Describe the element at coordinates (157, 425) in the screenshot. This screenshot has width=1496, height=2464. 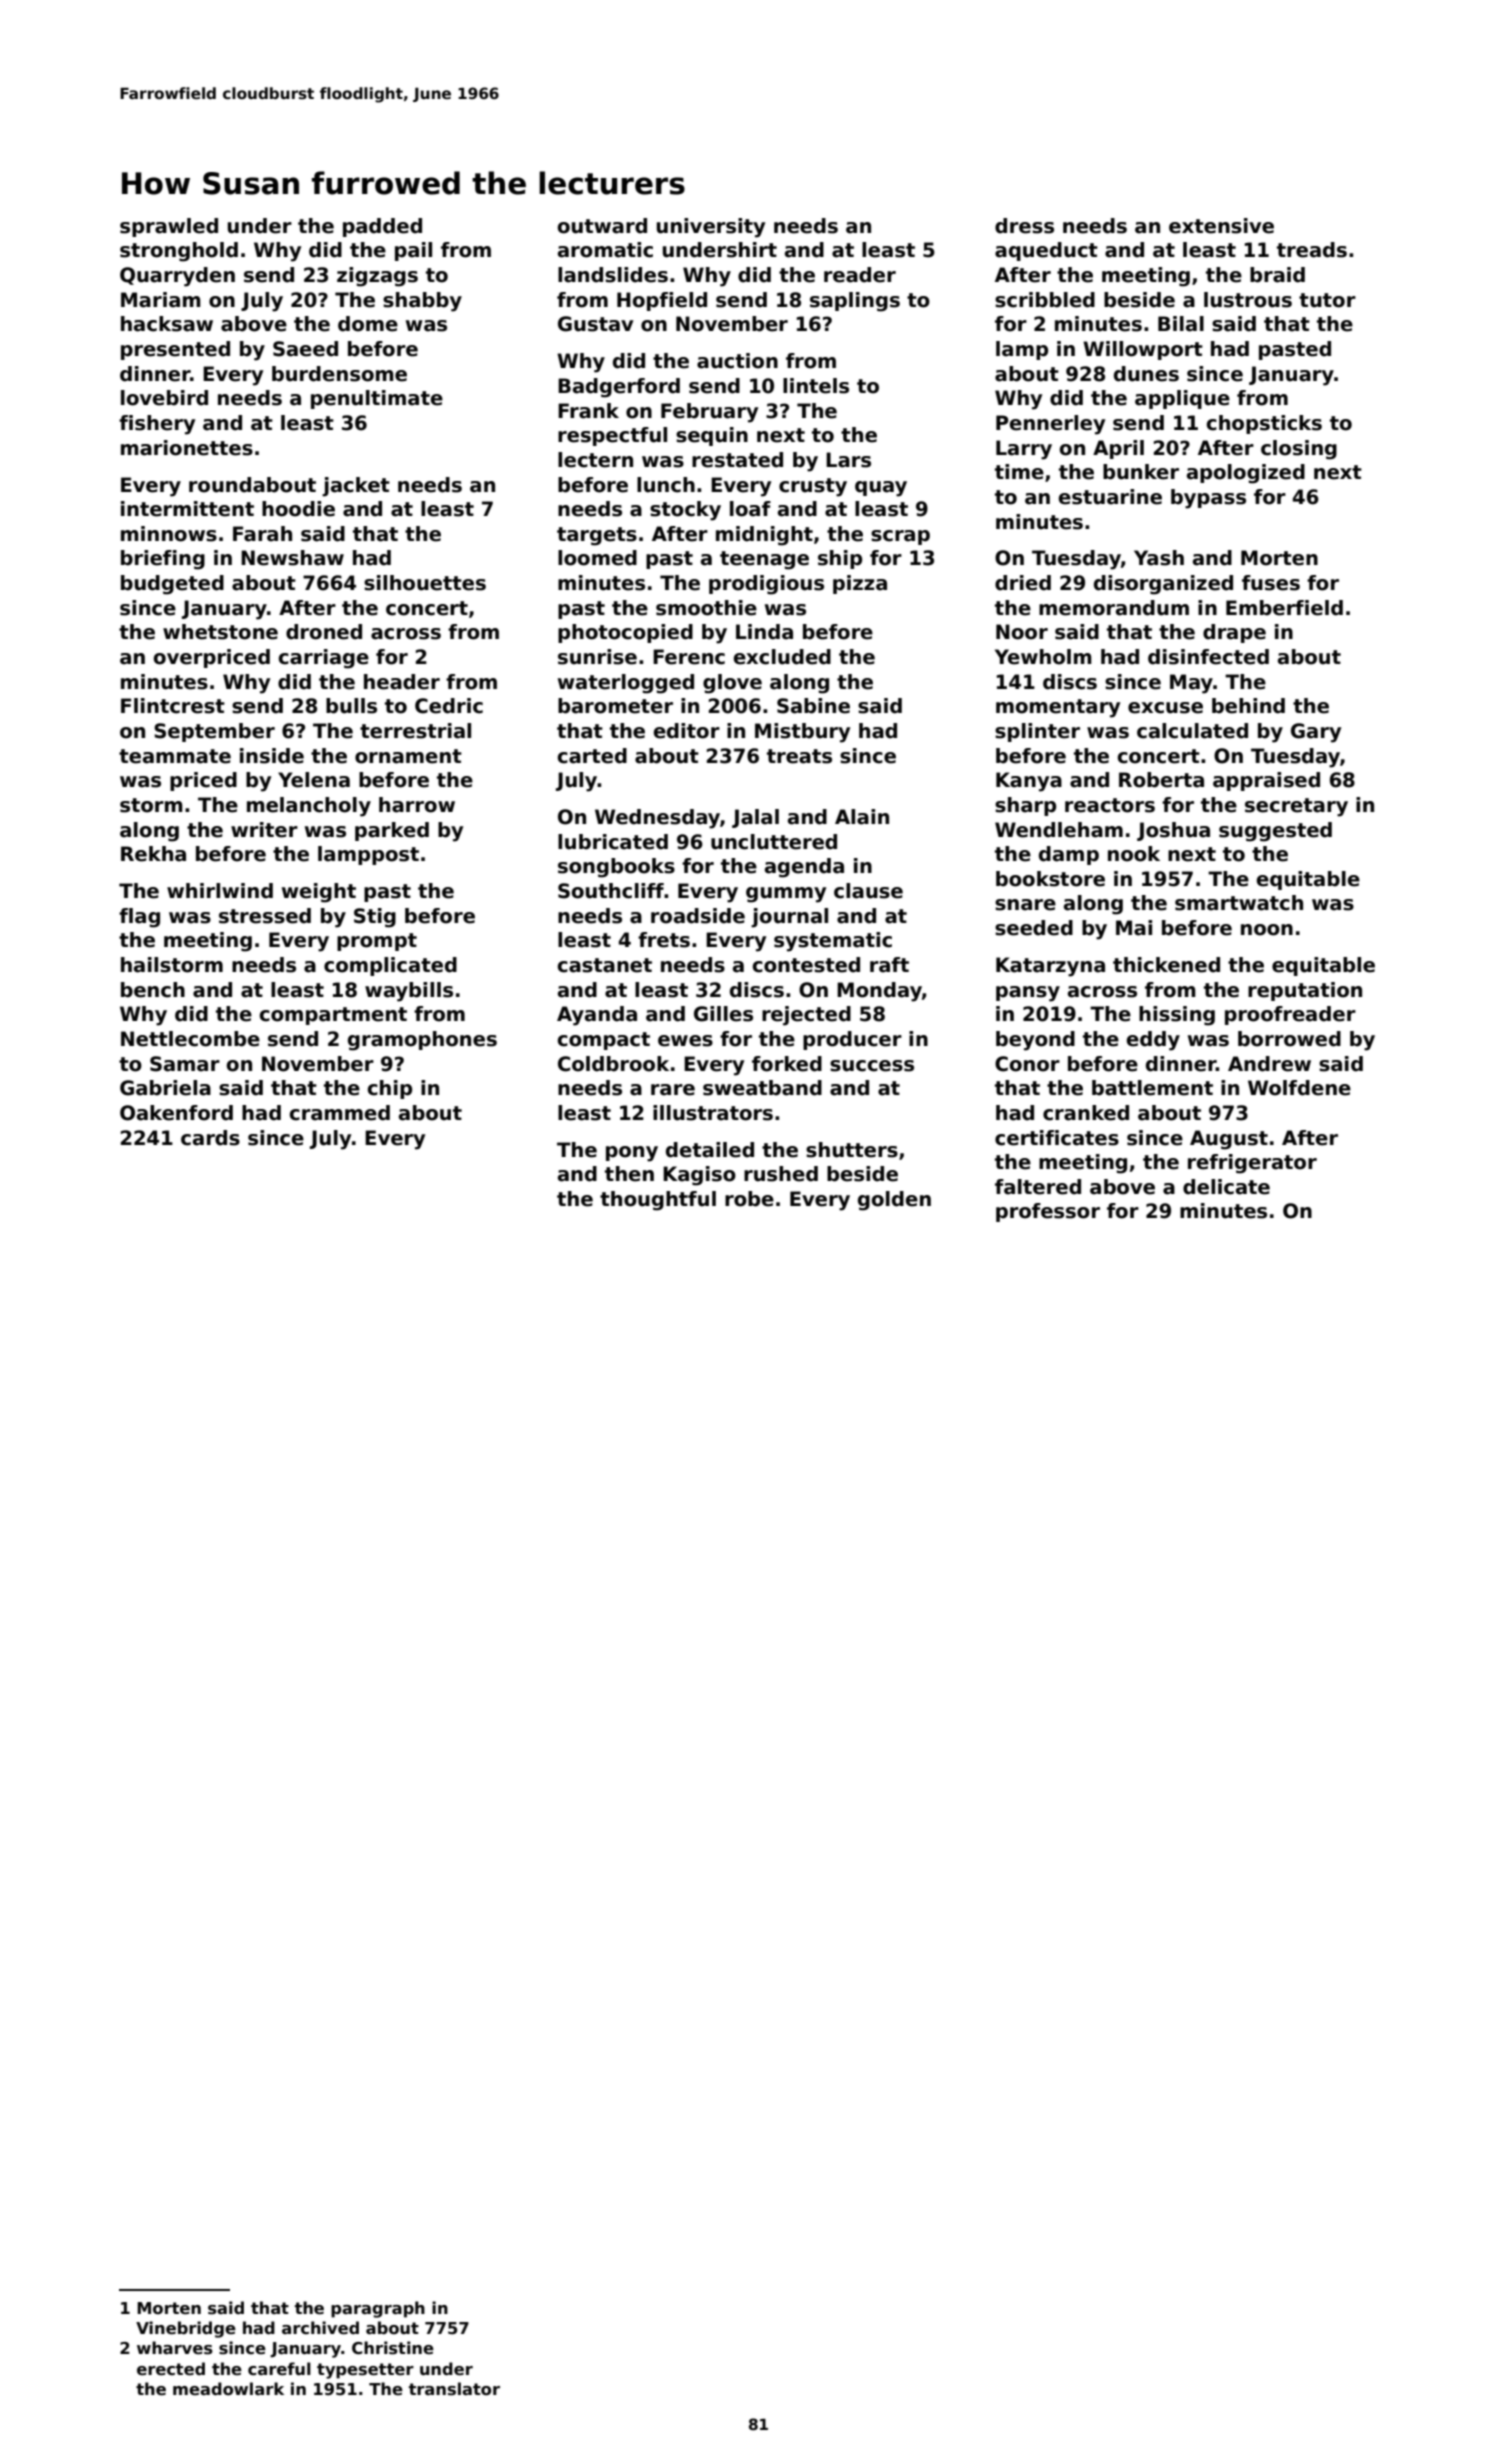
I see `fishery` at that location.
